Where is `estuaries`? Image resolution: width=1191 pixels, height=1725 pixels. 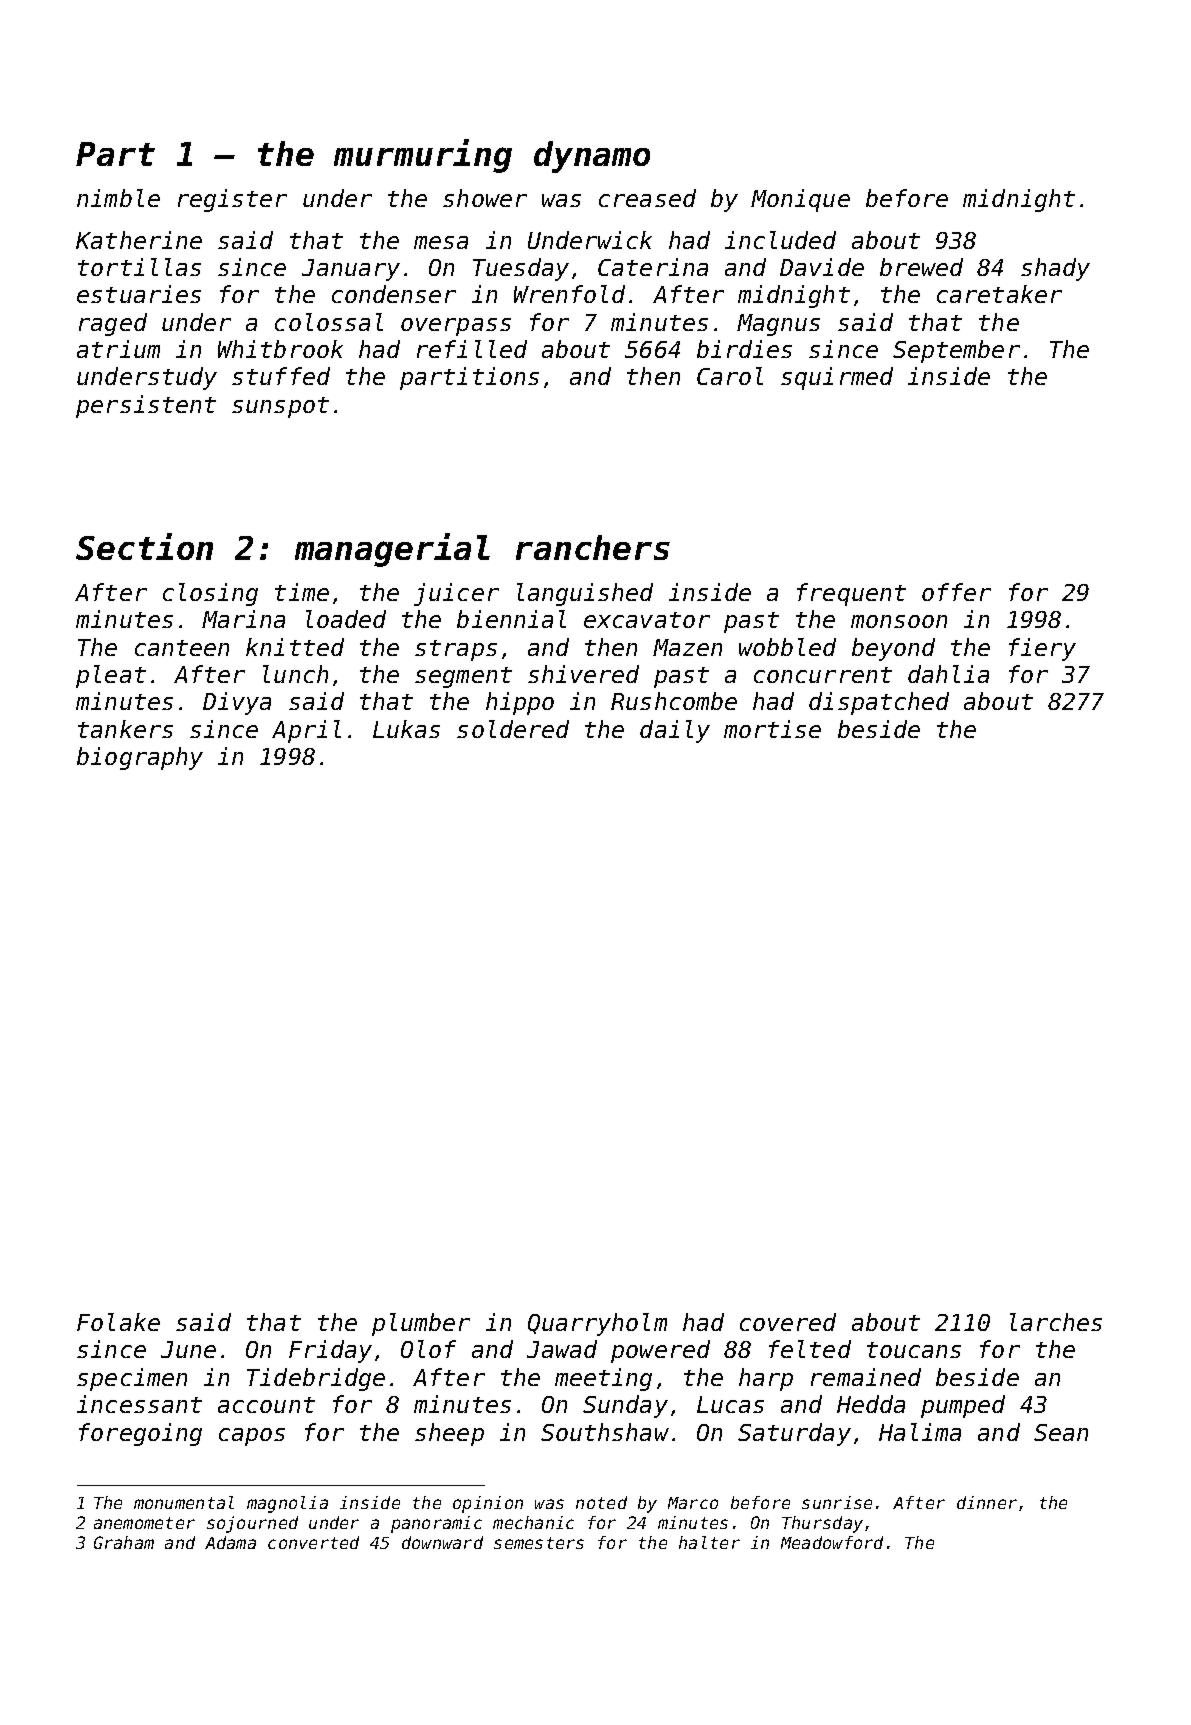
estuaries is located at coordinates (139, 294).
